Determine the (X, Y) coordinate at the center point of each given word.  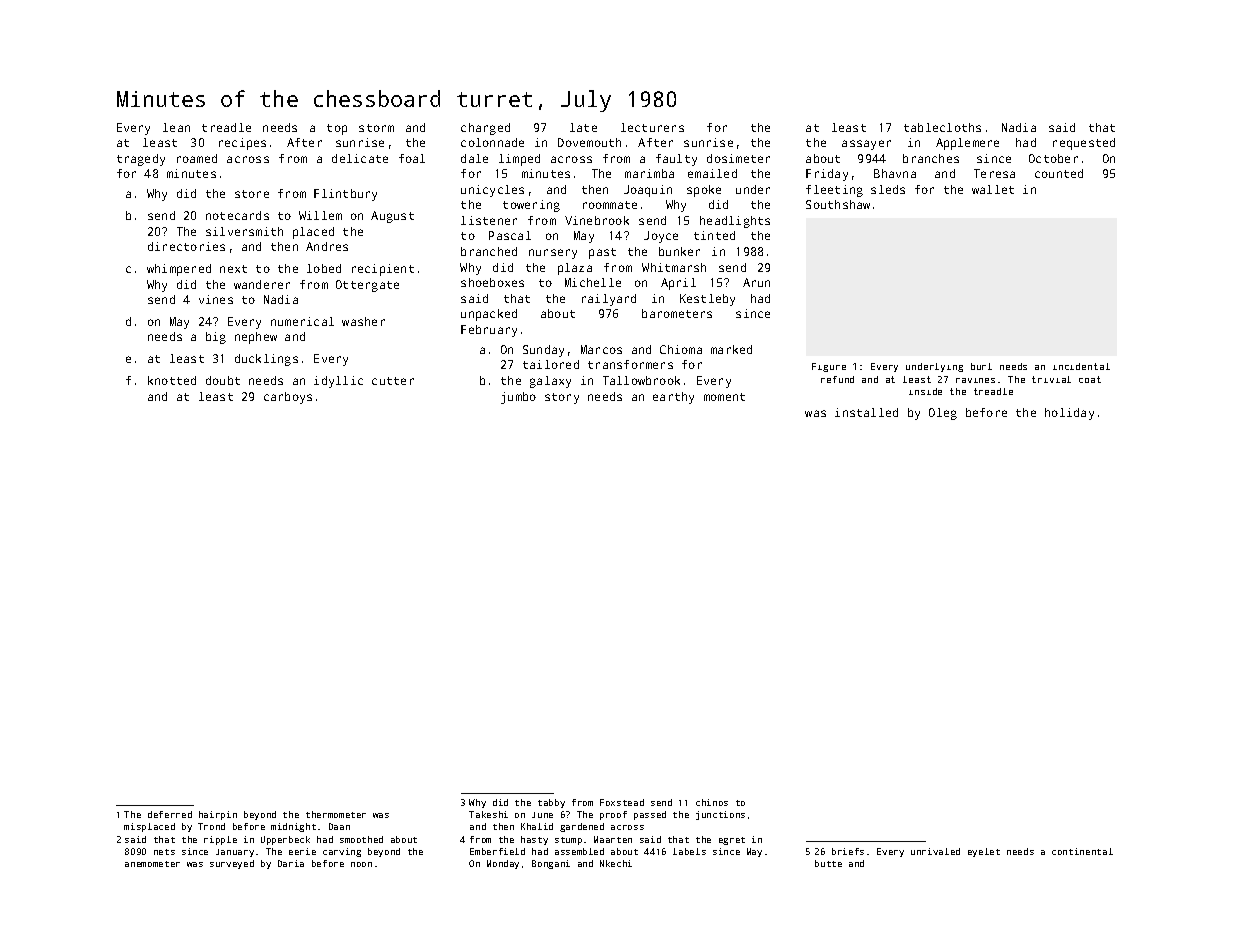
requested (1084, 144)
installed (866, 412)
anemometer (152, 864)
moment (724, 397)
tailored (551, 364)
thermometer (336, 814)
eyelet (984, 852)
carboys (288, 398)
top (337, 129)
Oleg (943, 414)
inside (925, 391)
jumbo (518, 398)
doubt (223, 380)
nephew (256, 338)
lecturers (652, 127)
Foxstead (622, 802)
